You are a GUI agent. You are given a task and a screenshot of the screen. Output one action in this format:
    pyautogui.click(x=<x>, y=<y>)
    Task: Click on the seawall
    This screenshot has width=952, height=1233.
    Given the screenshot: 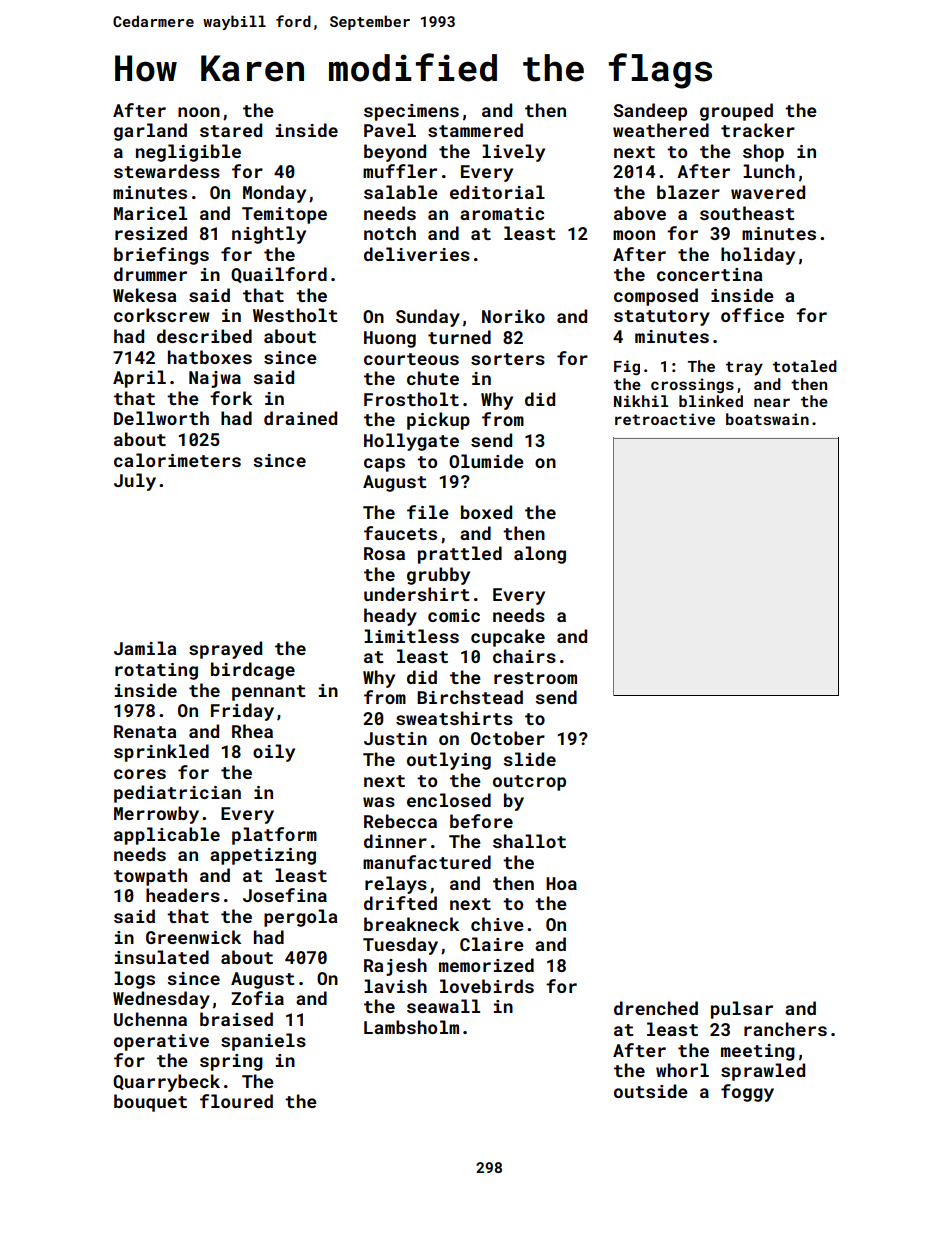 What is the action you would take?
    pyautogui.click(x=443, y=1006)
